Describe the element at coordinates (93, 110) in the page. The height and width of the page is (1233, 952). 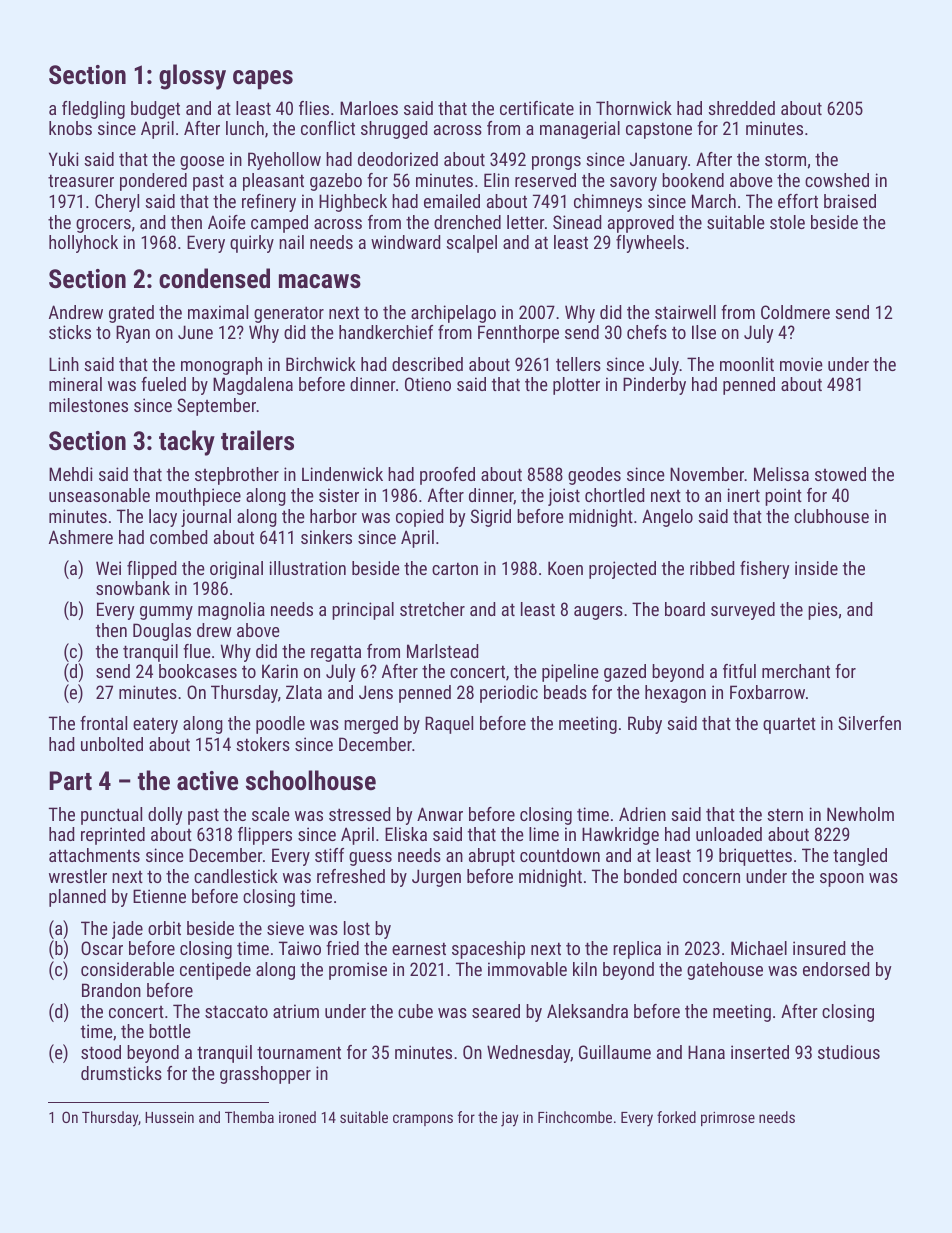
I see `fledgling` at that location.
